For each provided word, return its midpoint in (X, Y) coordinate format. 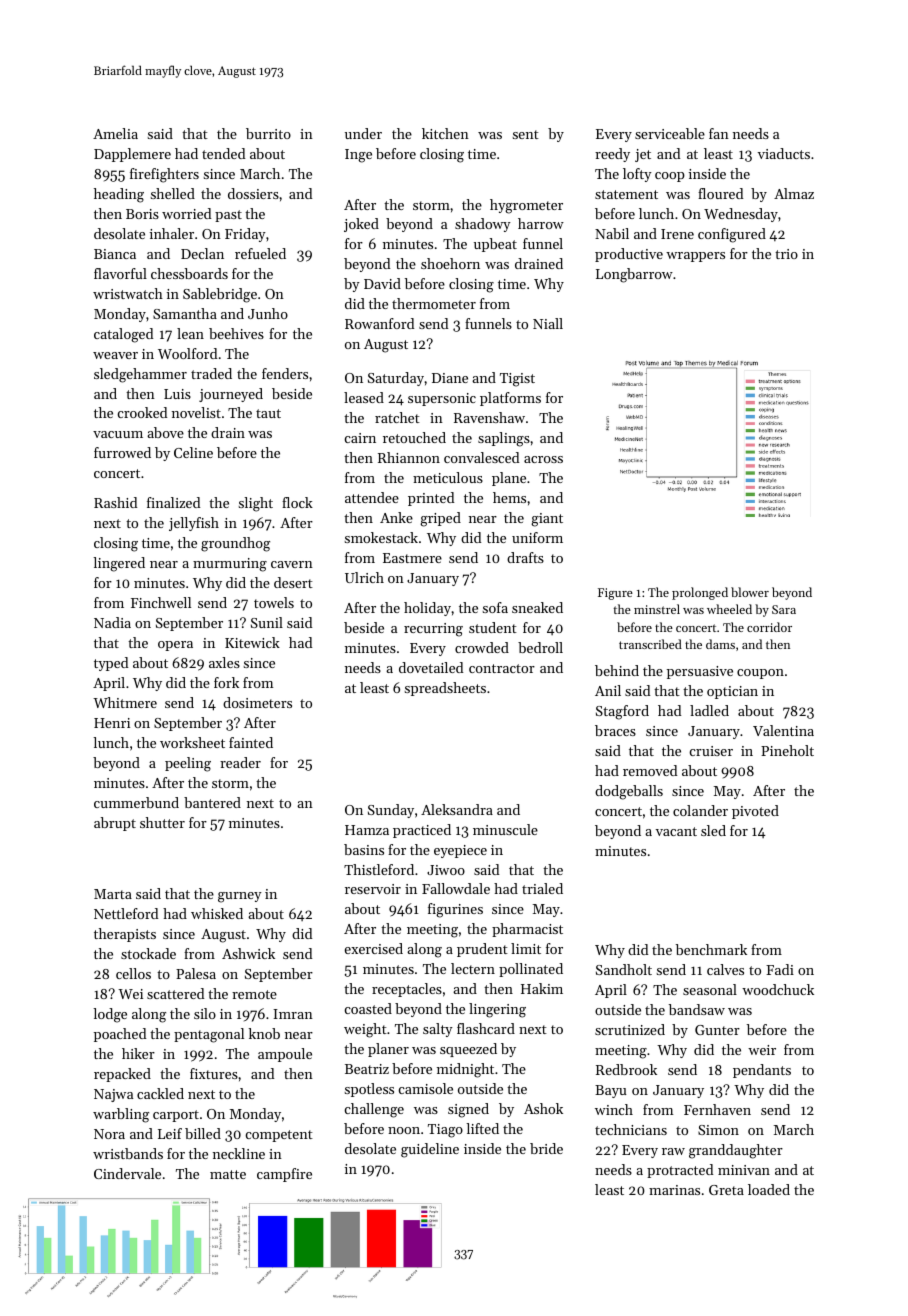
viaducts (784, 153)
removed (650, 770)
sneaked (537, 607)
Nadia (112, 622)
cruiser (711, 751)
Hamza (367, 830)
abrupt (115, 824)
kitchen (445, 133)
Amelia (115, 133)
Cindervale (127, 1173)
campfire (284, 1175)
